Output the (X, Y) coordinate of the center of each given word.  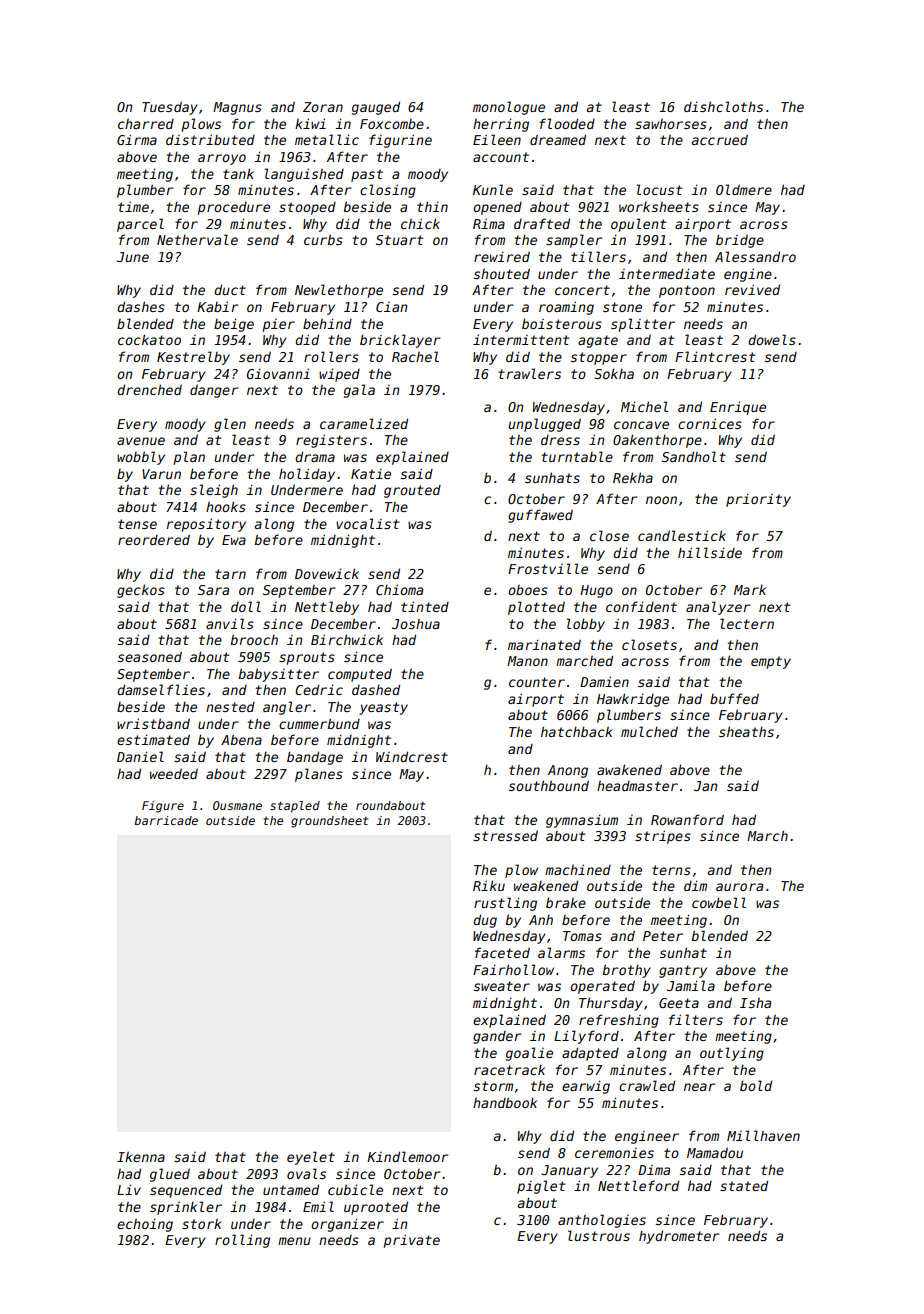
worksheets (659, 207)
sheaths (746, 731)
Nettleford (638, 1185)
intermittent (521, 339)
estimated (153, 739)
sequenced (186, 1191)
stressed (506, 835)
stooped (307, 208)
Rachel (415, 356)
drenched (149, 389)
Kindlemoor (408, 1156)
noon (661, 500)
